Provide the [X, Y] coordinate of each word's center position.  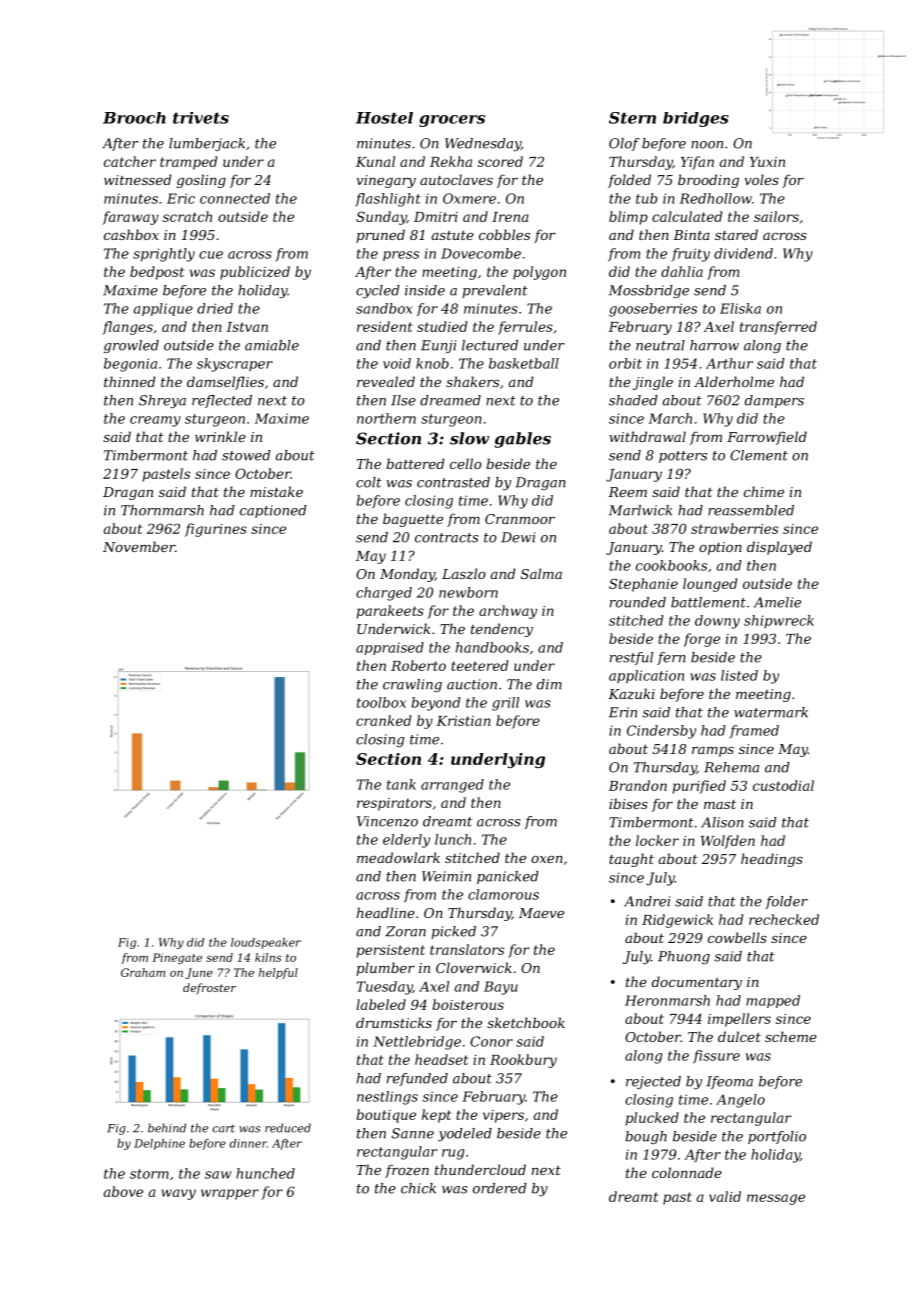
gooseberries [653, 310]
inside [425, 290]
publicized [255, 273]
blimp [628, 218]
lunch [453, 839]
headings [772, 860]
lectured [490, 345]
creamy [155, 421]
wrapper [230, 1194]
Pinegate [177, 958]
